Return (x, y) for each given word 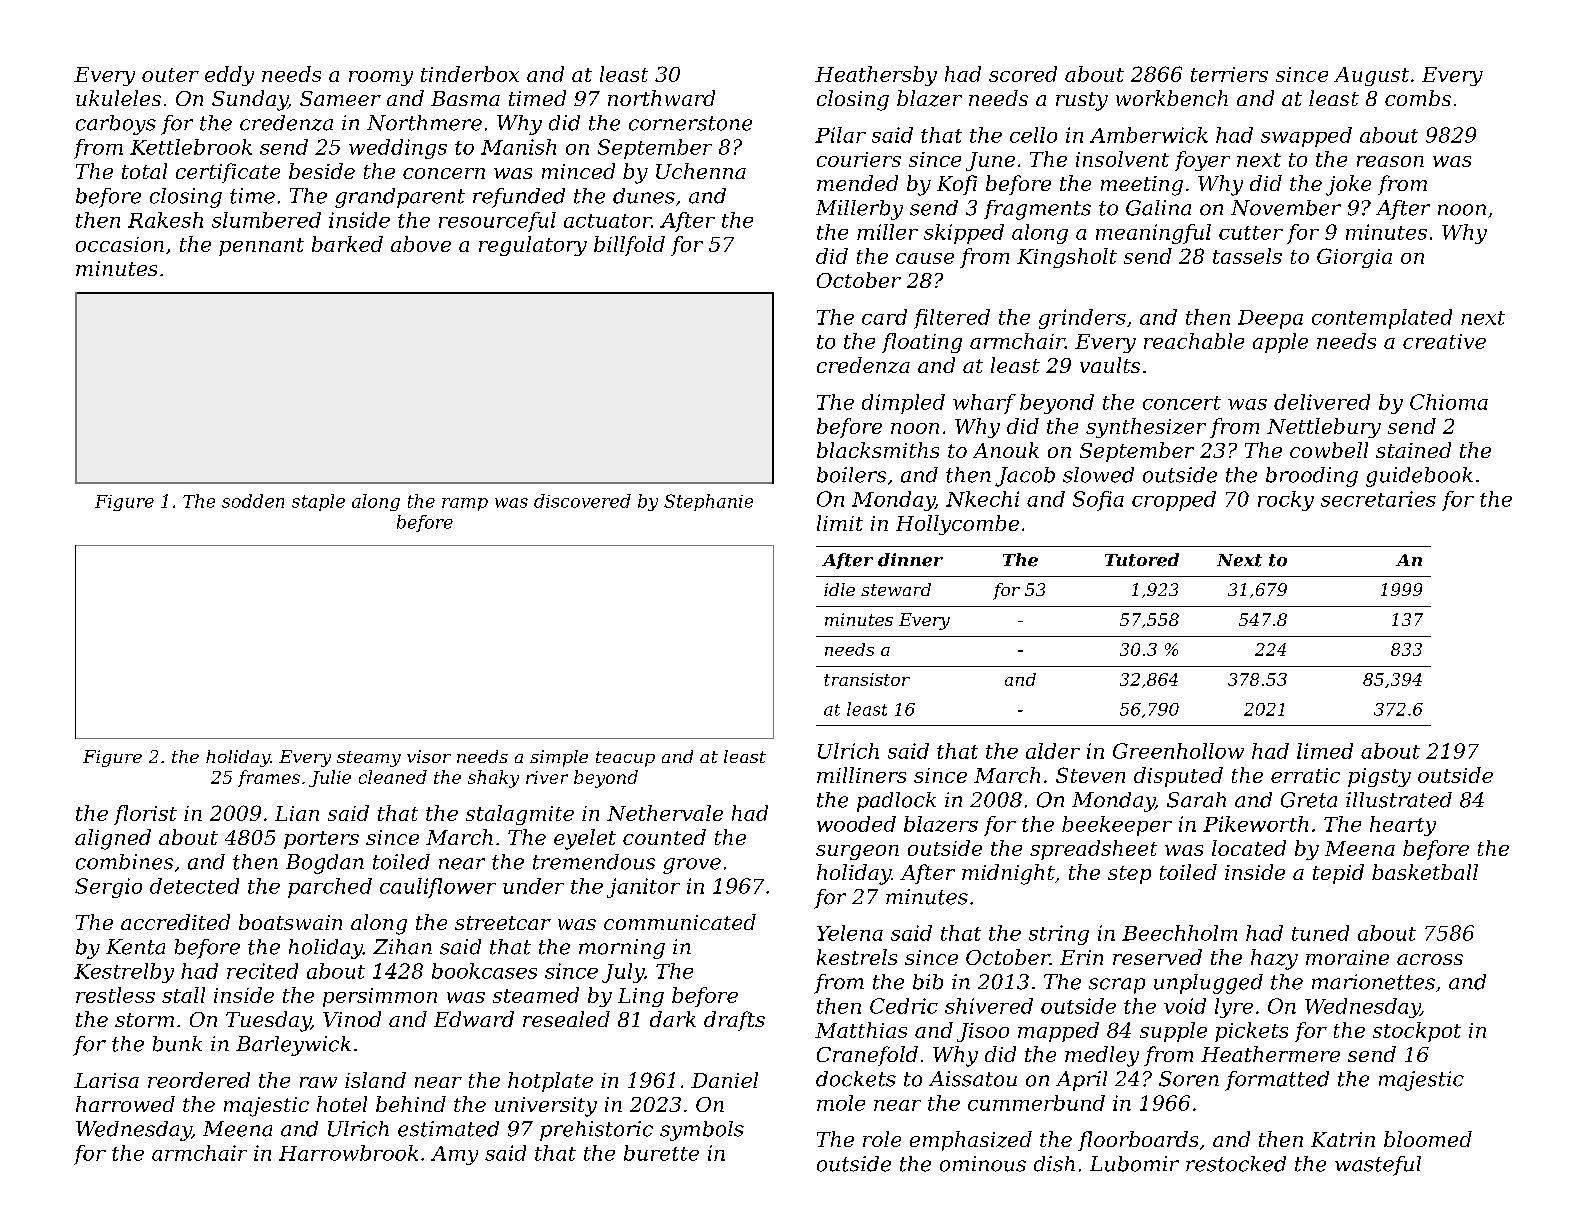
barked (347, 244)
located (1249, 848)
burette (661, 1153)
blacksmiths (878, 450)
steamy (369, 759)
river (547, 777)
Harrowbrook (348, 1153)
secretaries (1378, 499)
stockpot (1417, 1032)
